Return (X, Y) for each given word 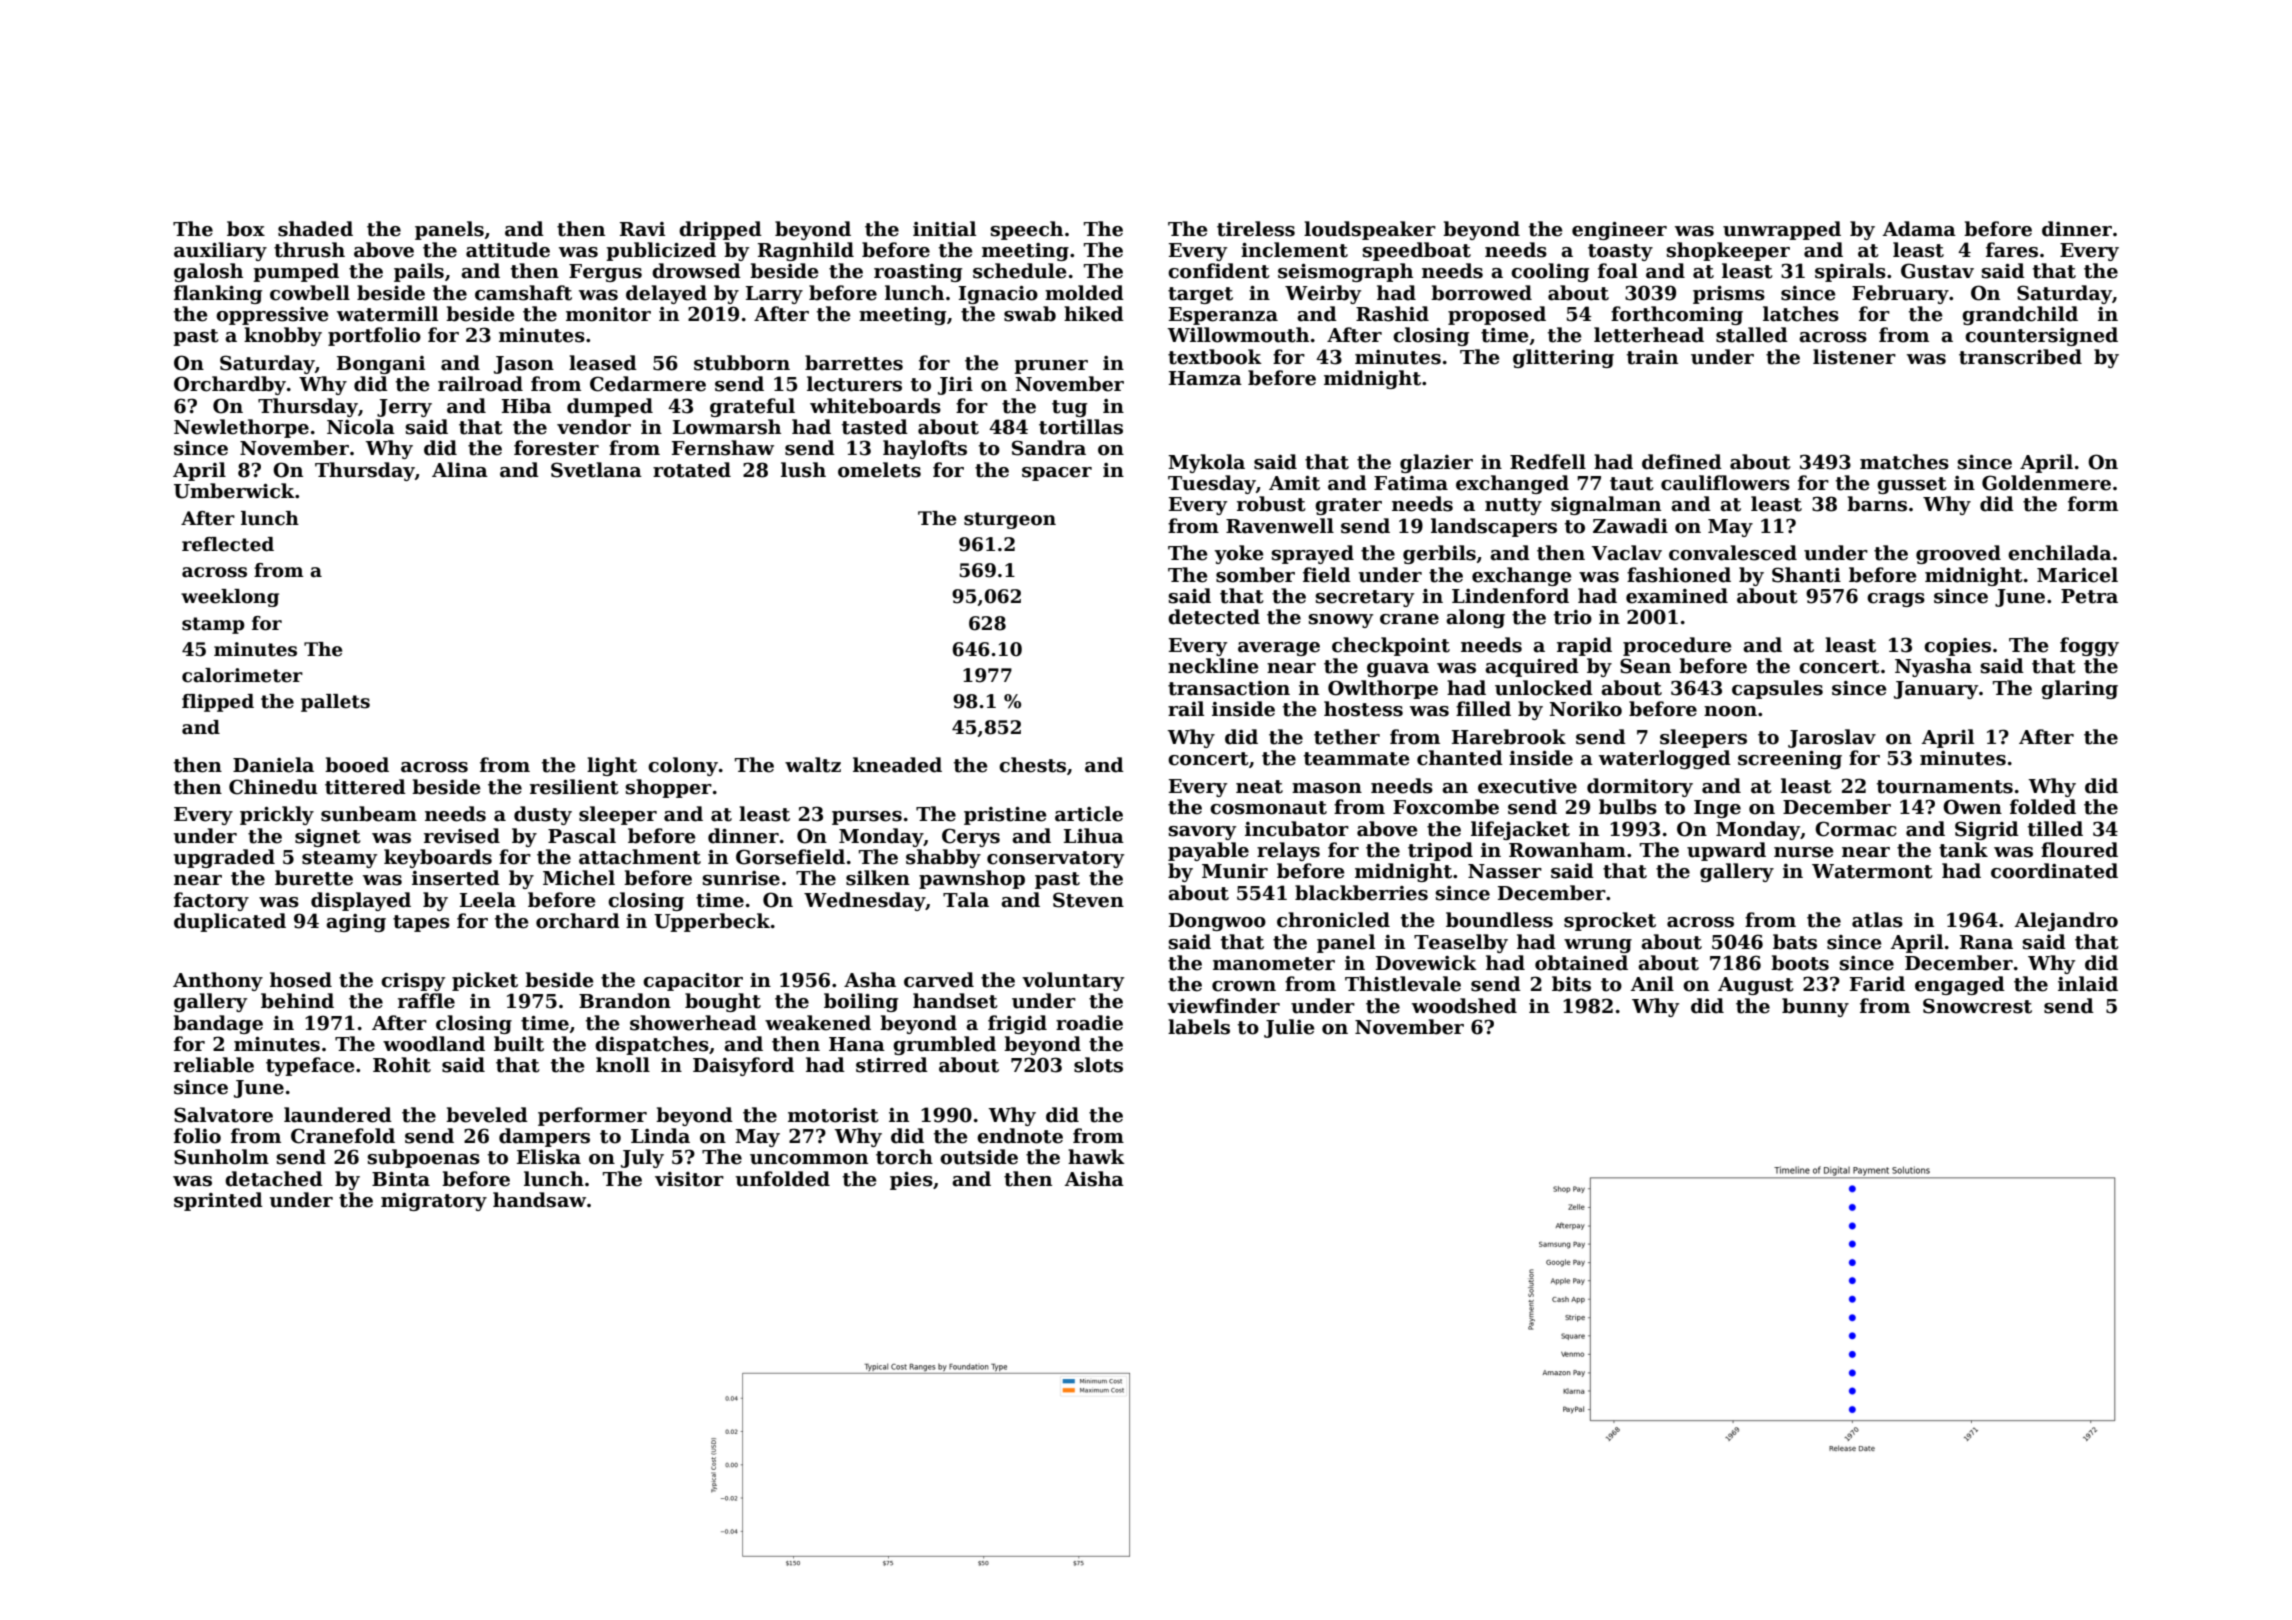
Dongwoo (1217, 922)
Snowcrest (1977, 1006)
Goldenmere (2046, 483)
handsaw (539, 1200)
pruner (1051, 367)
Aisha (1094, 1179)
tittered (365, 787)
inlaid (2088, 984)
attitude (508, 250)
